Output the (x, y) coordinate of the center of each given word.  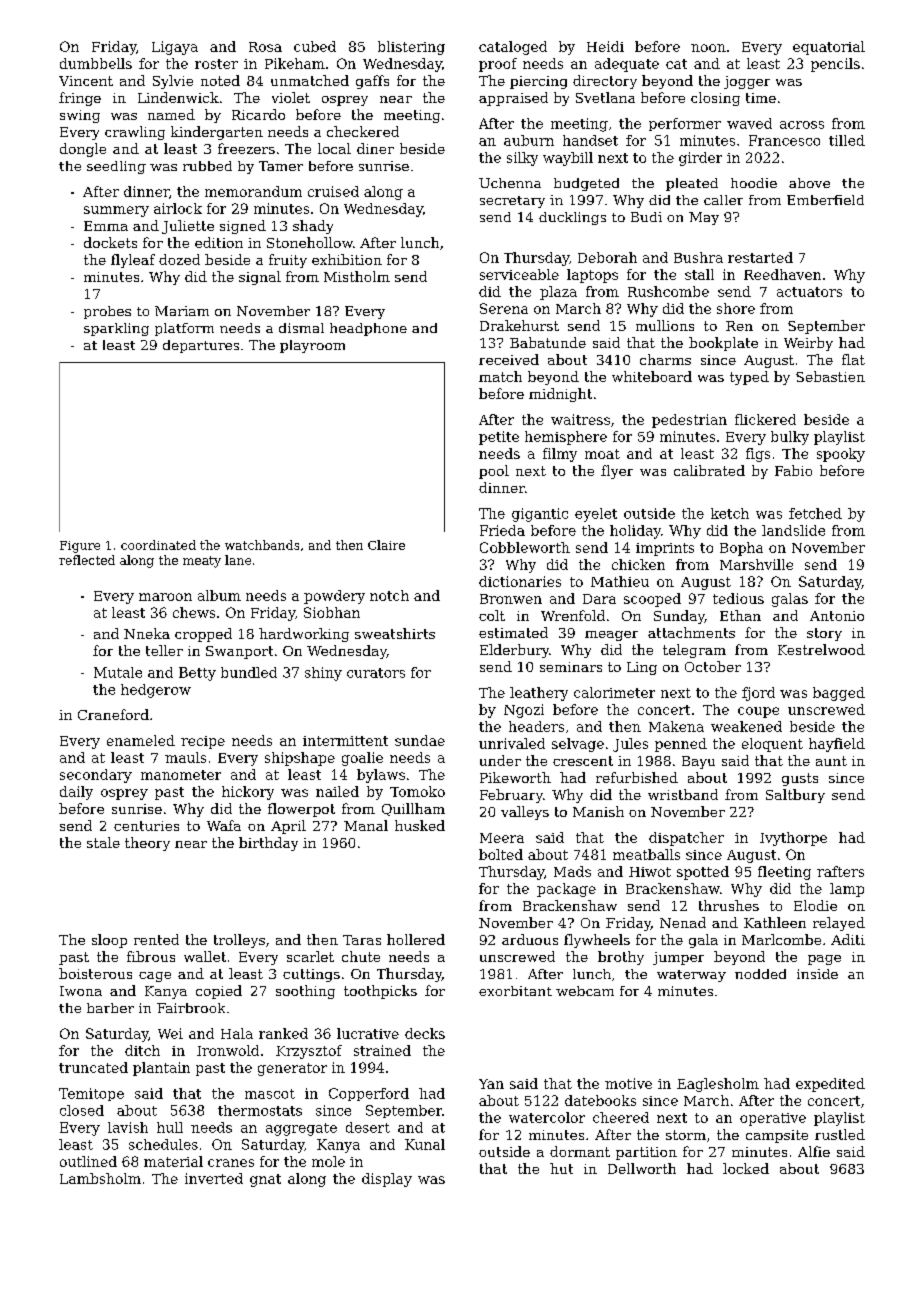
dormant (580, 1151)
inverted (214, 1178)
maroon (165, 597)
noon (708, 48)
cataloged (513, 48)
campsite (777, 1136)
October (713, 666)
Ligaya (175, 48)
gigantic (540, 515)
